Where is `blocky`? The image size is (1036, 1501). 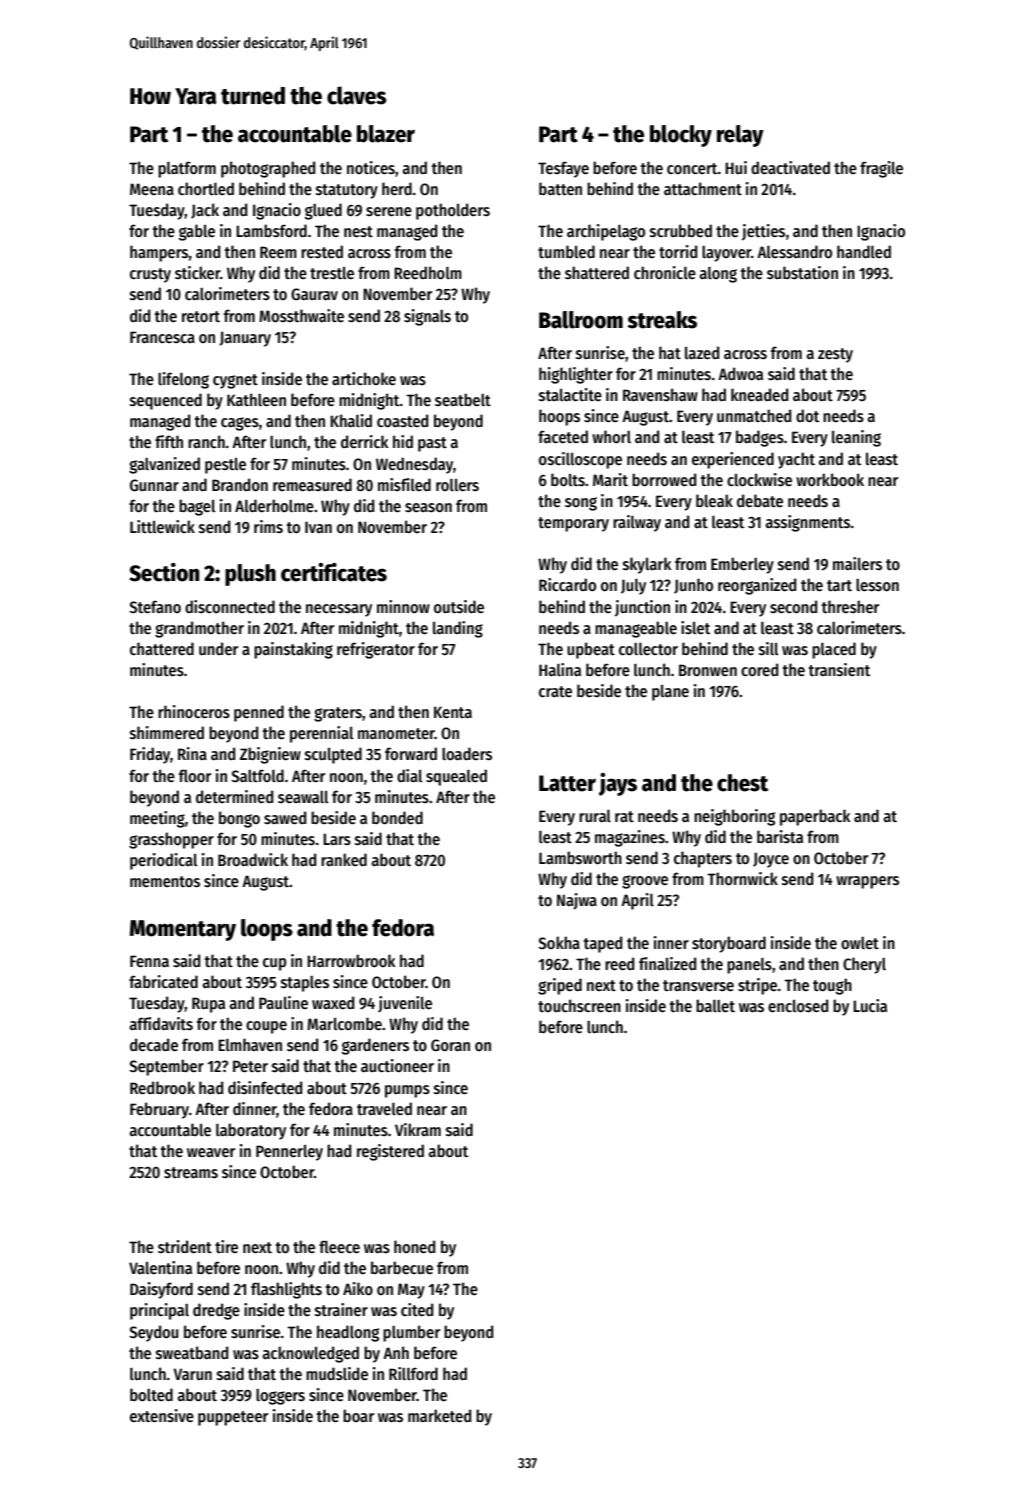
blocky is located at coordinates (681, 136).
